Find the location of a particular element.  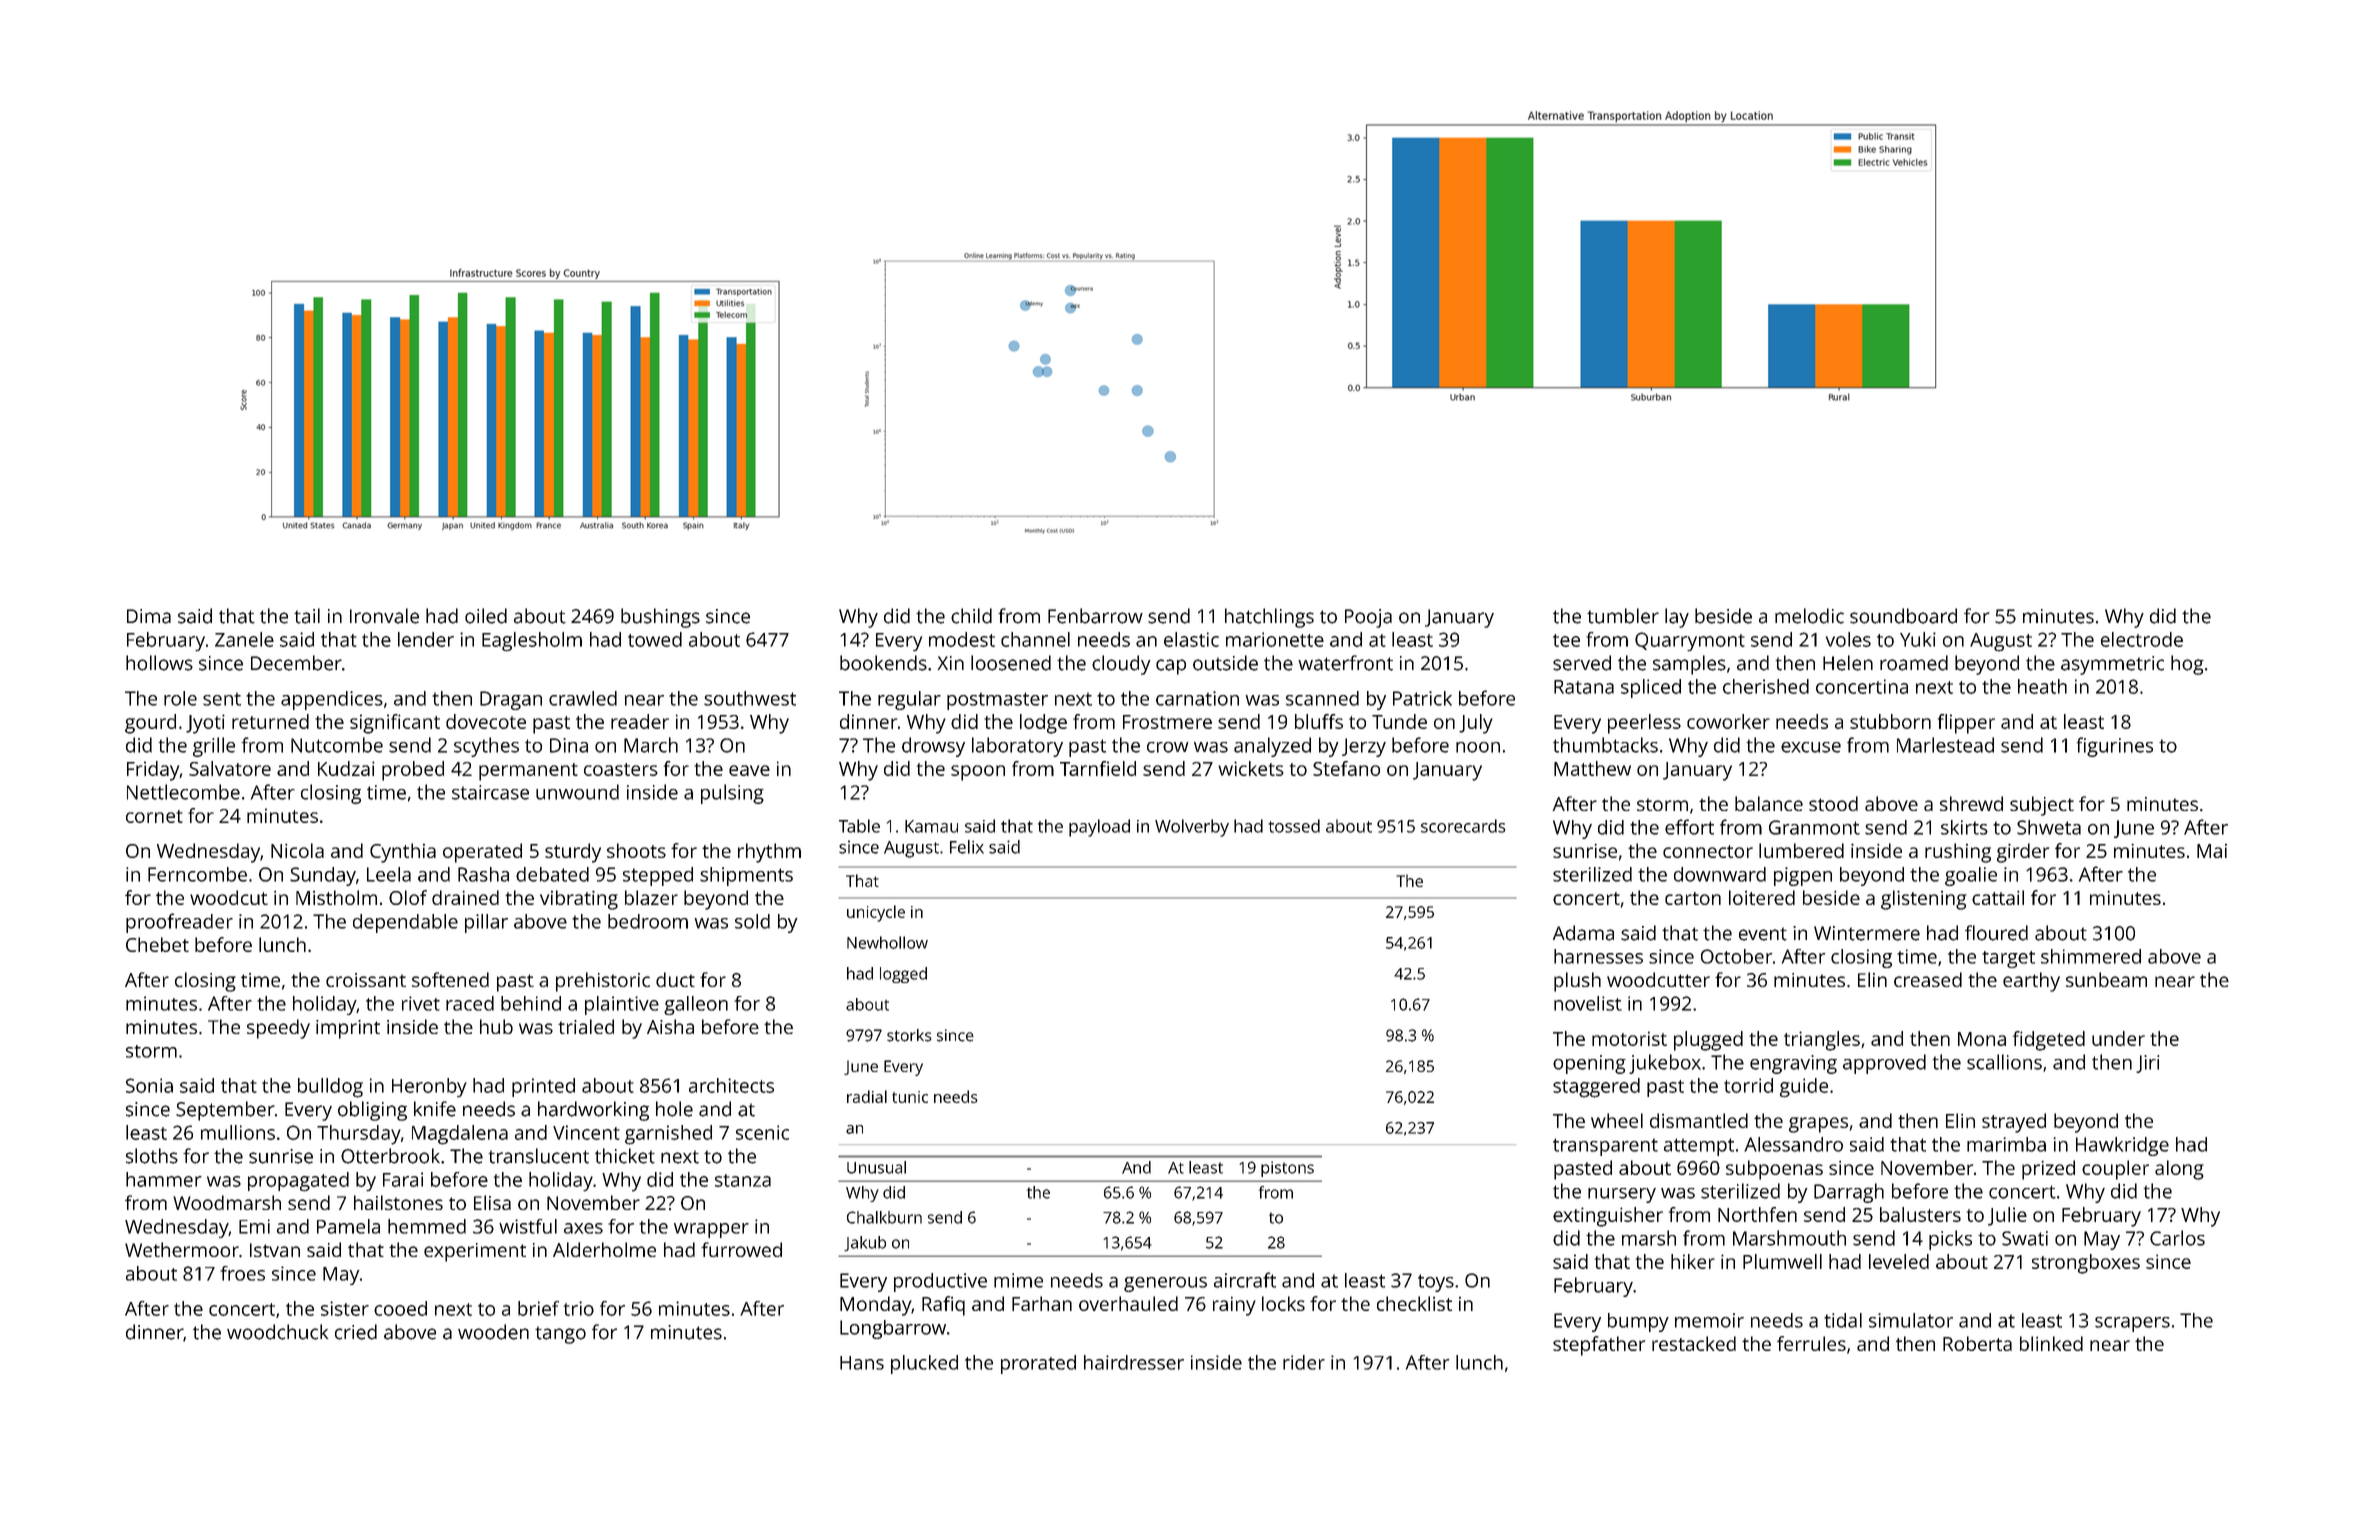

Hans is located at coordinates (862, 1363).
